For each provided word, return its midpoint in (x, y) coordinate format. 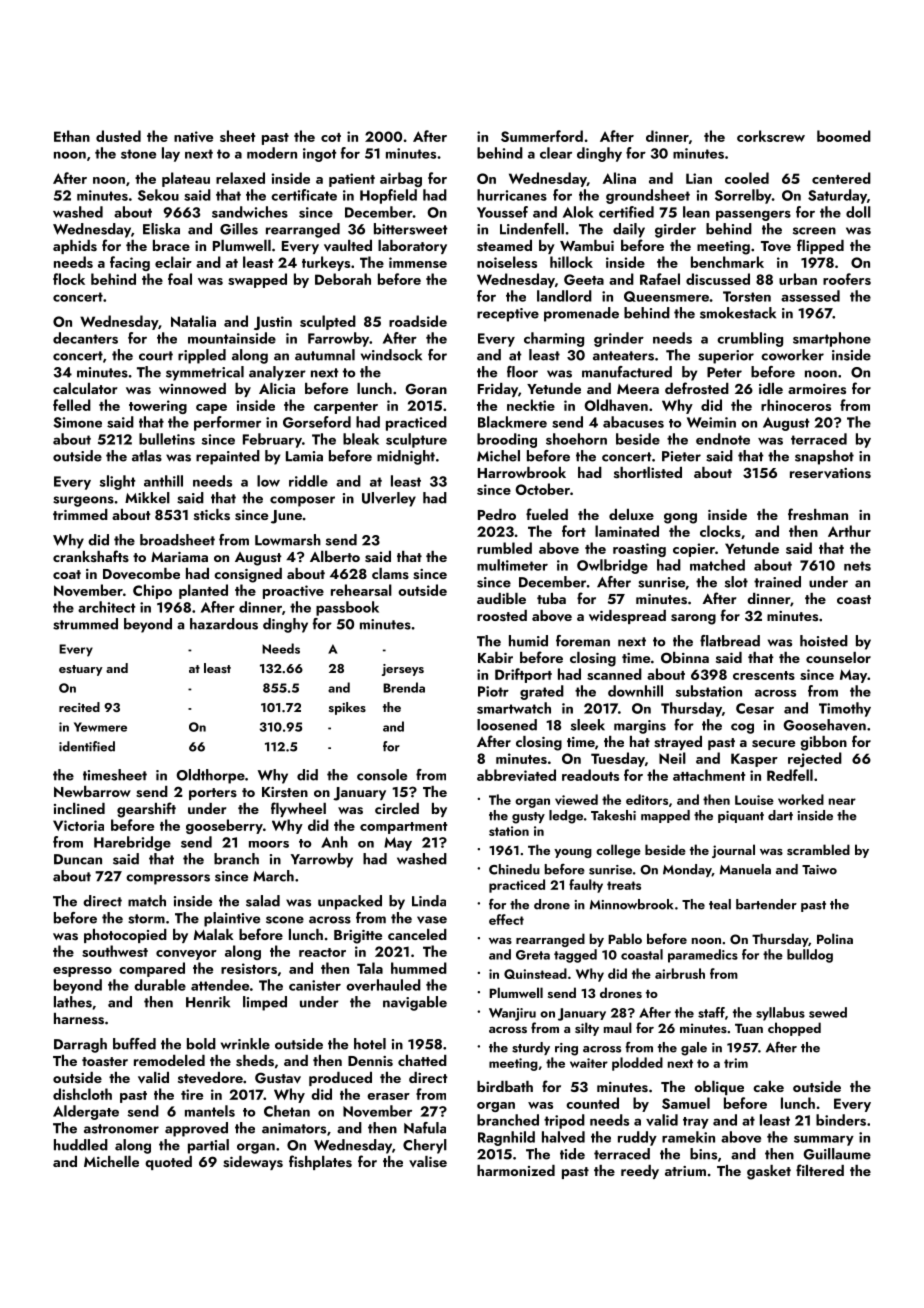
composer (302, 501)
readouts (590, 775)
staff (711, 1012)
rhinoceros (796, 405)
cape (211, 409)
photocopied (125, 936)
